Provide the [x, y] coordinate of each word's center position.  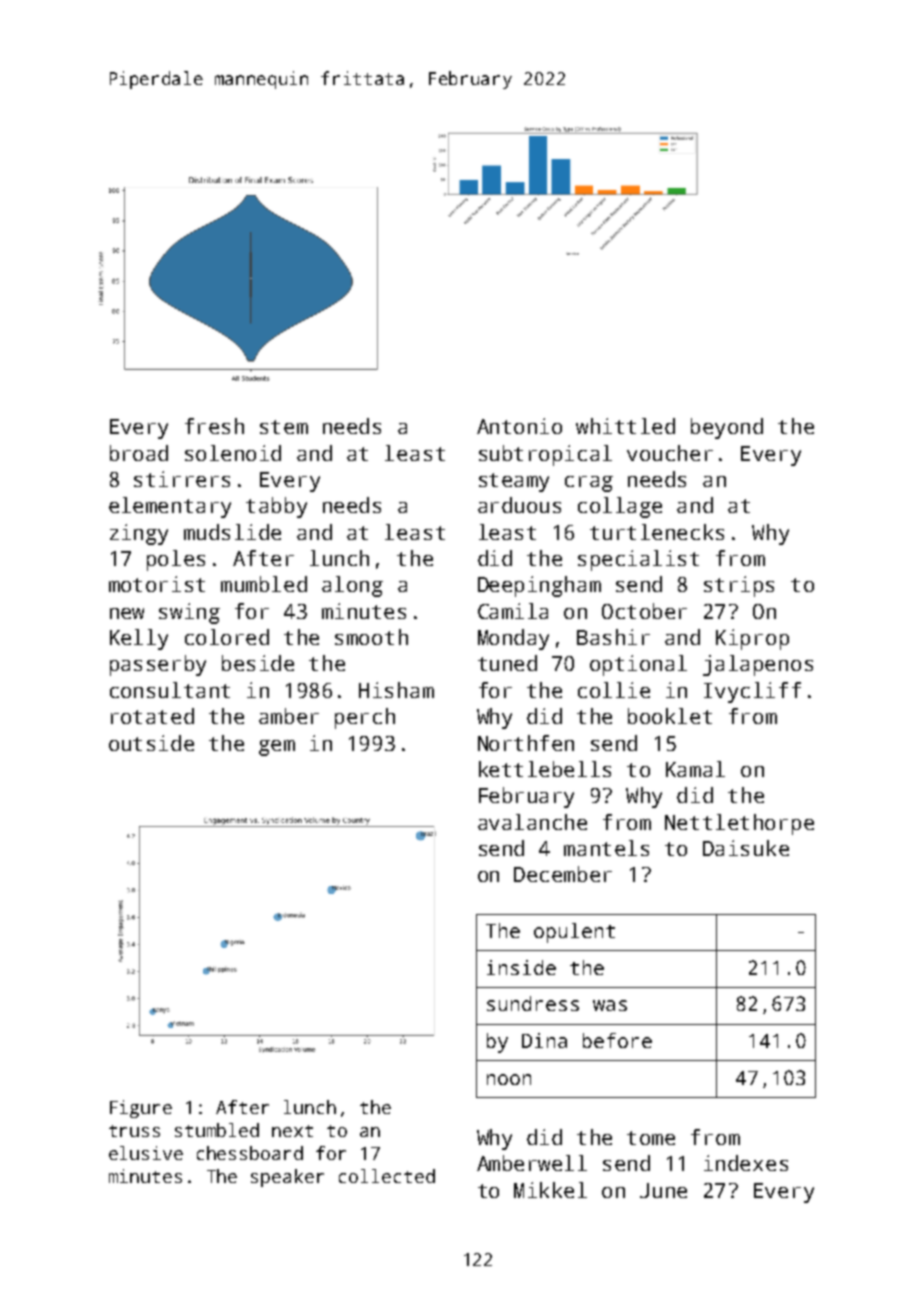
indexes [746, 1163]
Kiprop [752, 639]
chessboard [250, 1153]
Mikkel [550, 1190]
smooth [371, 637]
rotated [152, 716]
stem [284, 427]
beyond [727, 428]
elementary [170, 507]
